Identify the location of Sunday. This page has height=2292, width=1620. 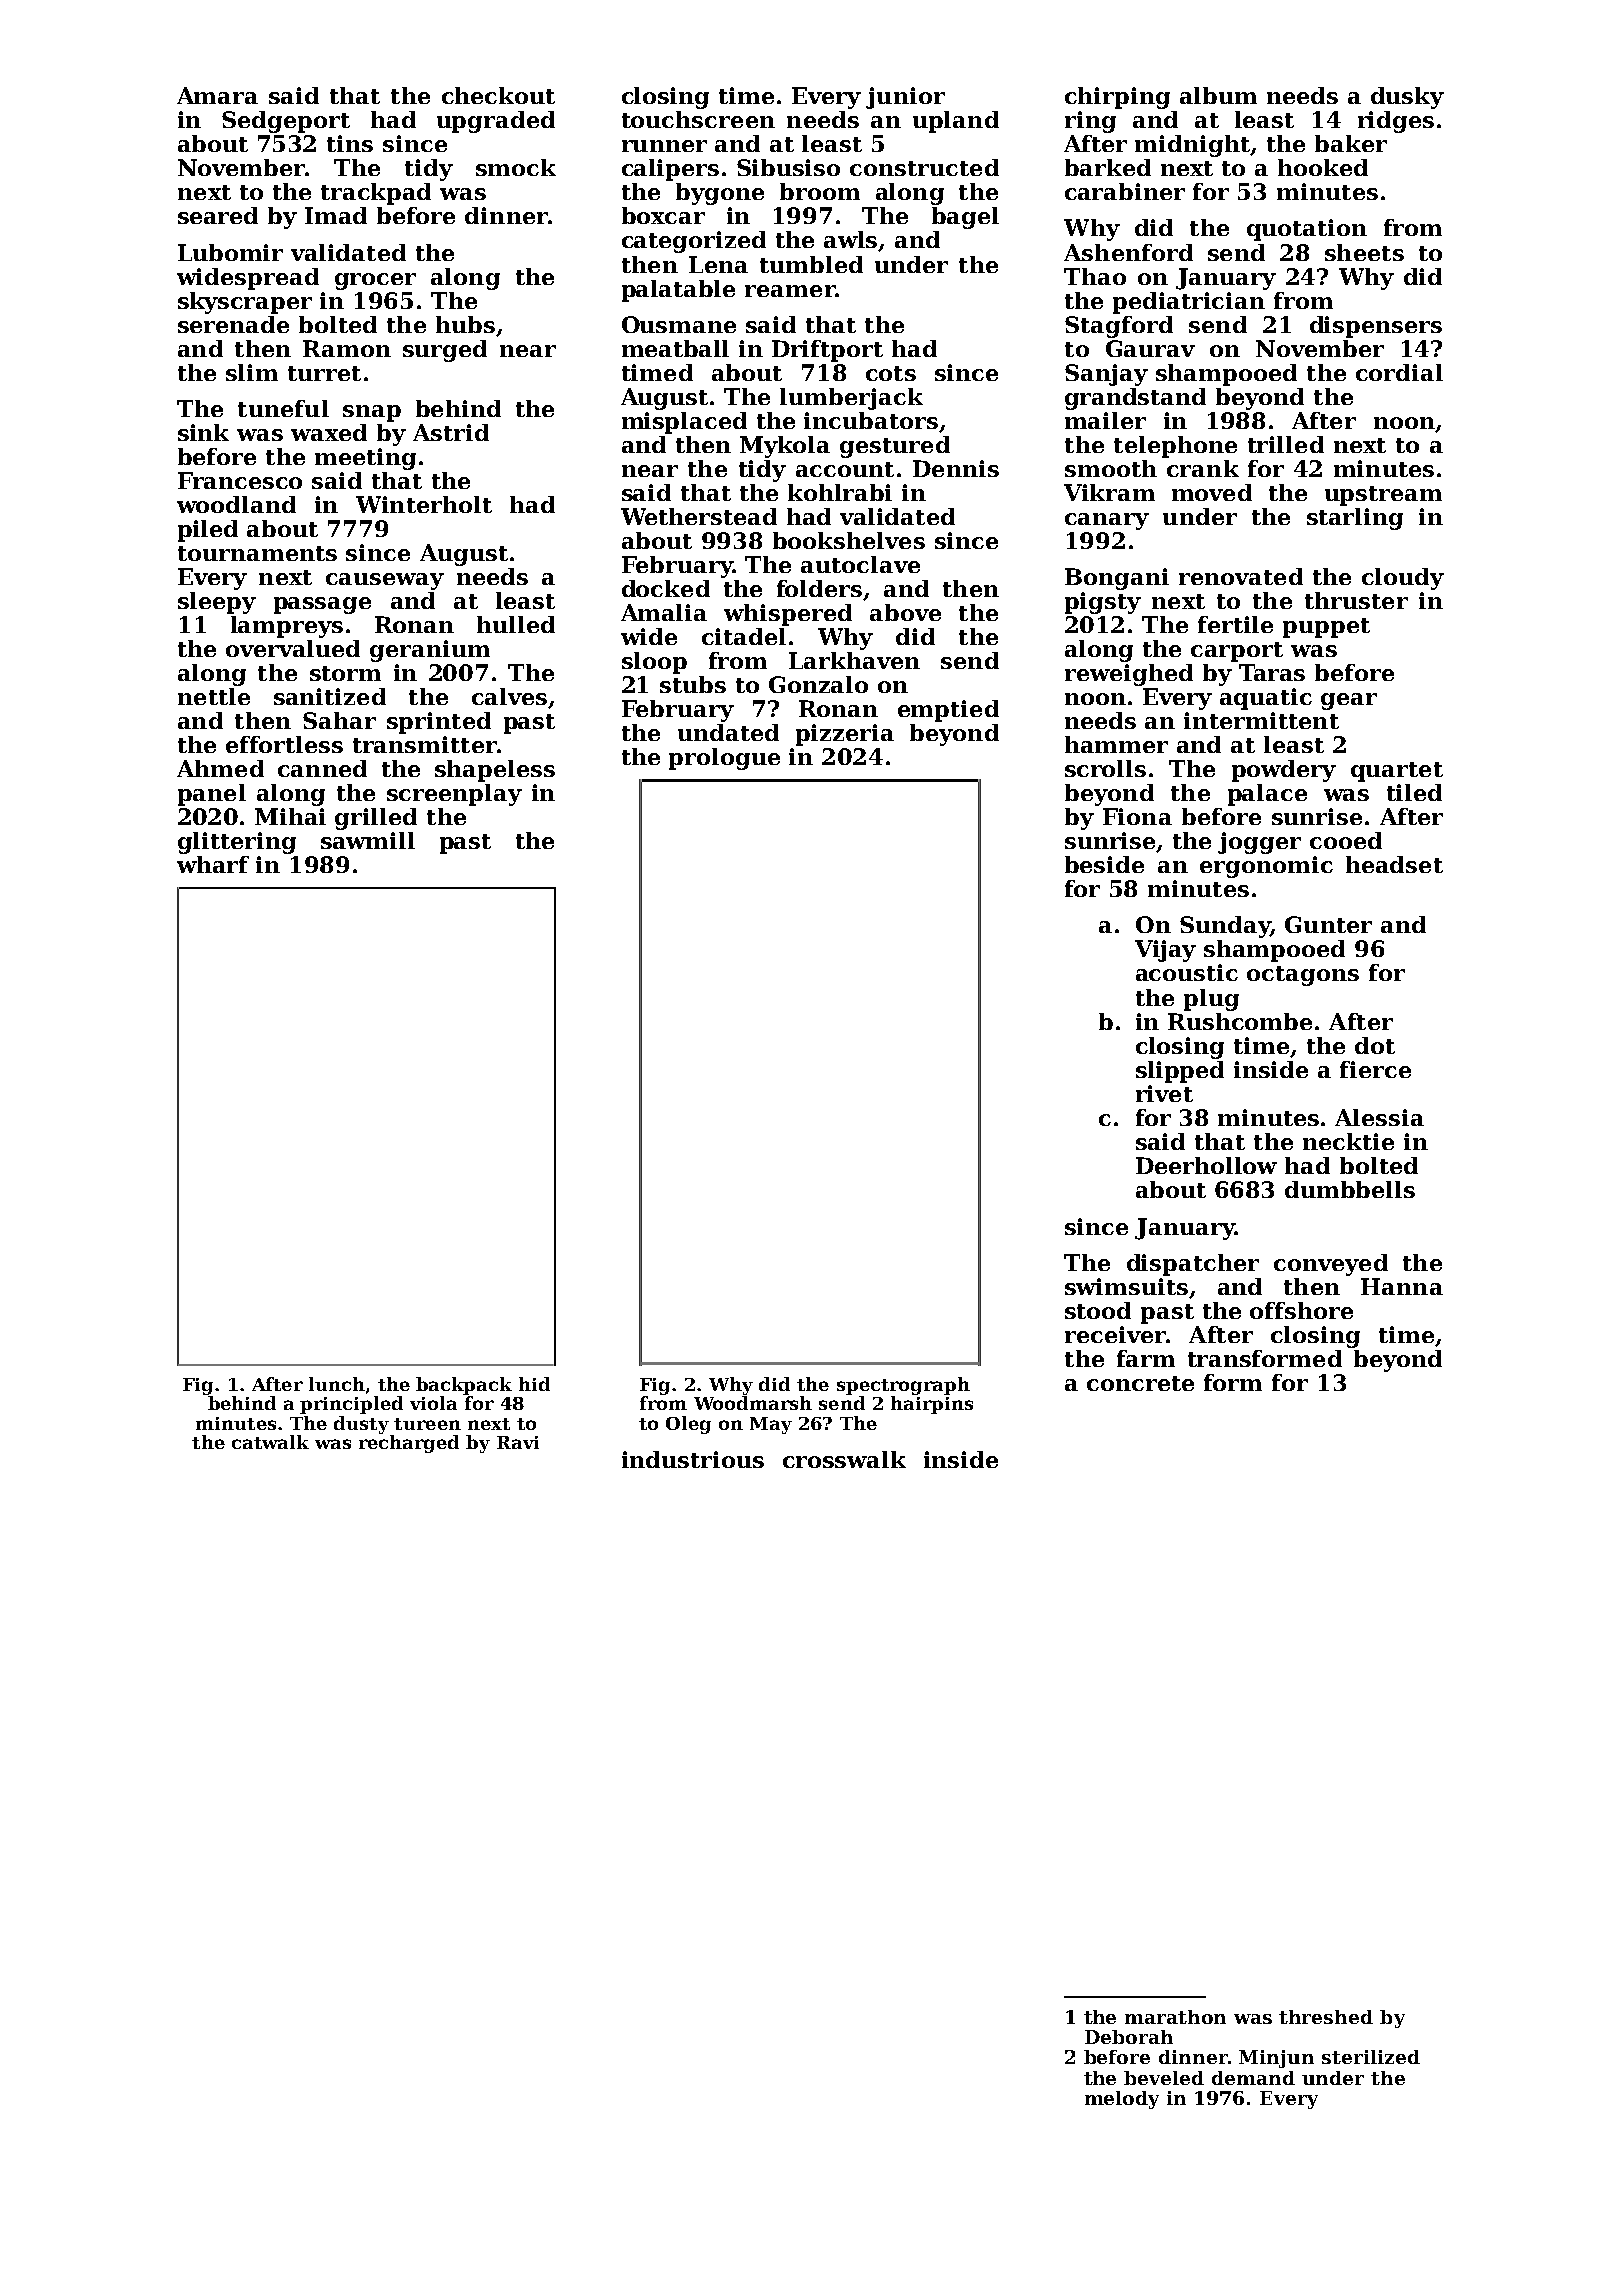
(1225, 927).
